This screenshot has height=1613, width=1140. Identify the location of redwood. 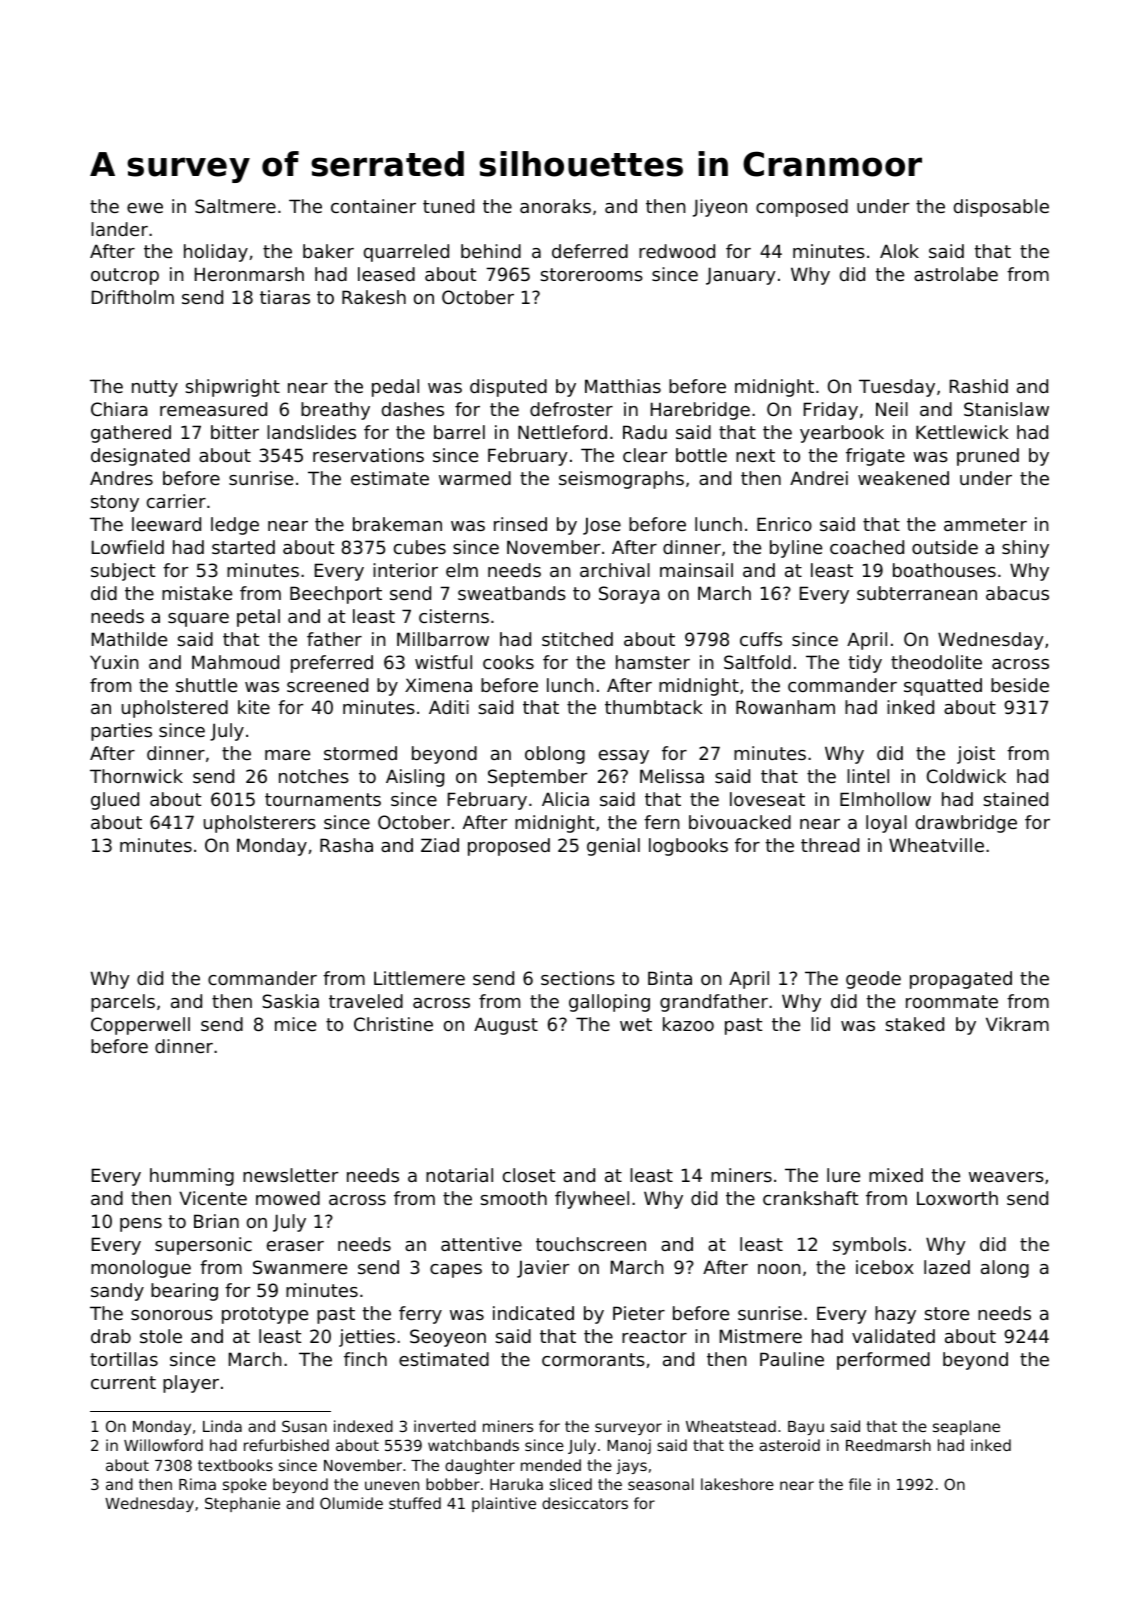
(677, 251).
